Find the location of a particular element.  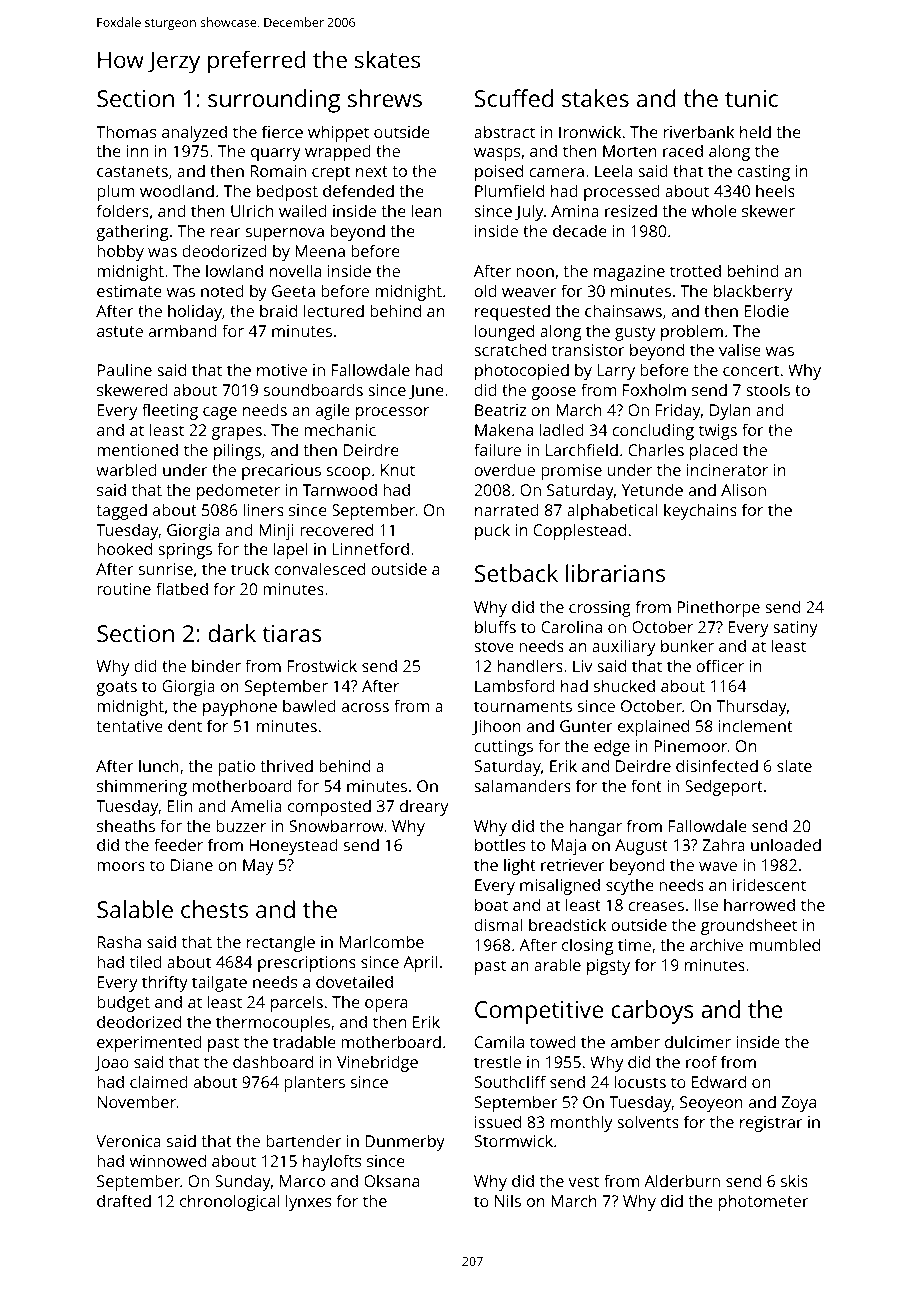

lunch is located at coordinates (159, 765).
